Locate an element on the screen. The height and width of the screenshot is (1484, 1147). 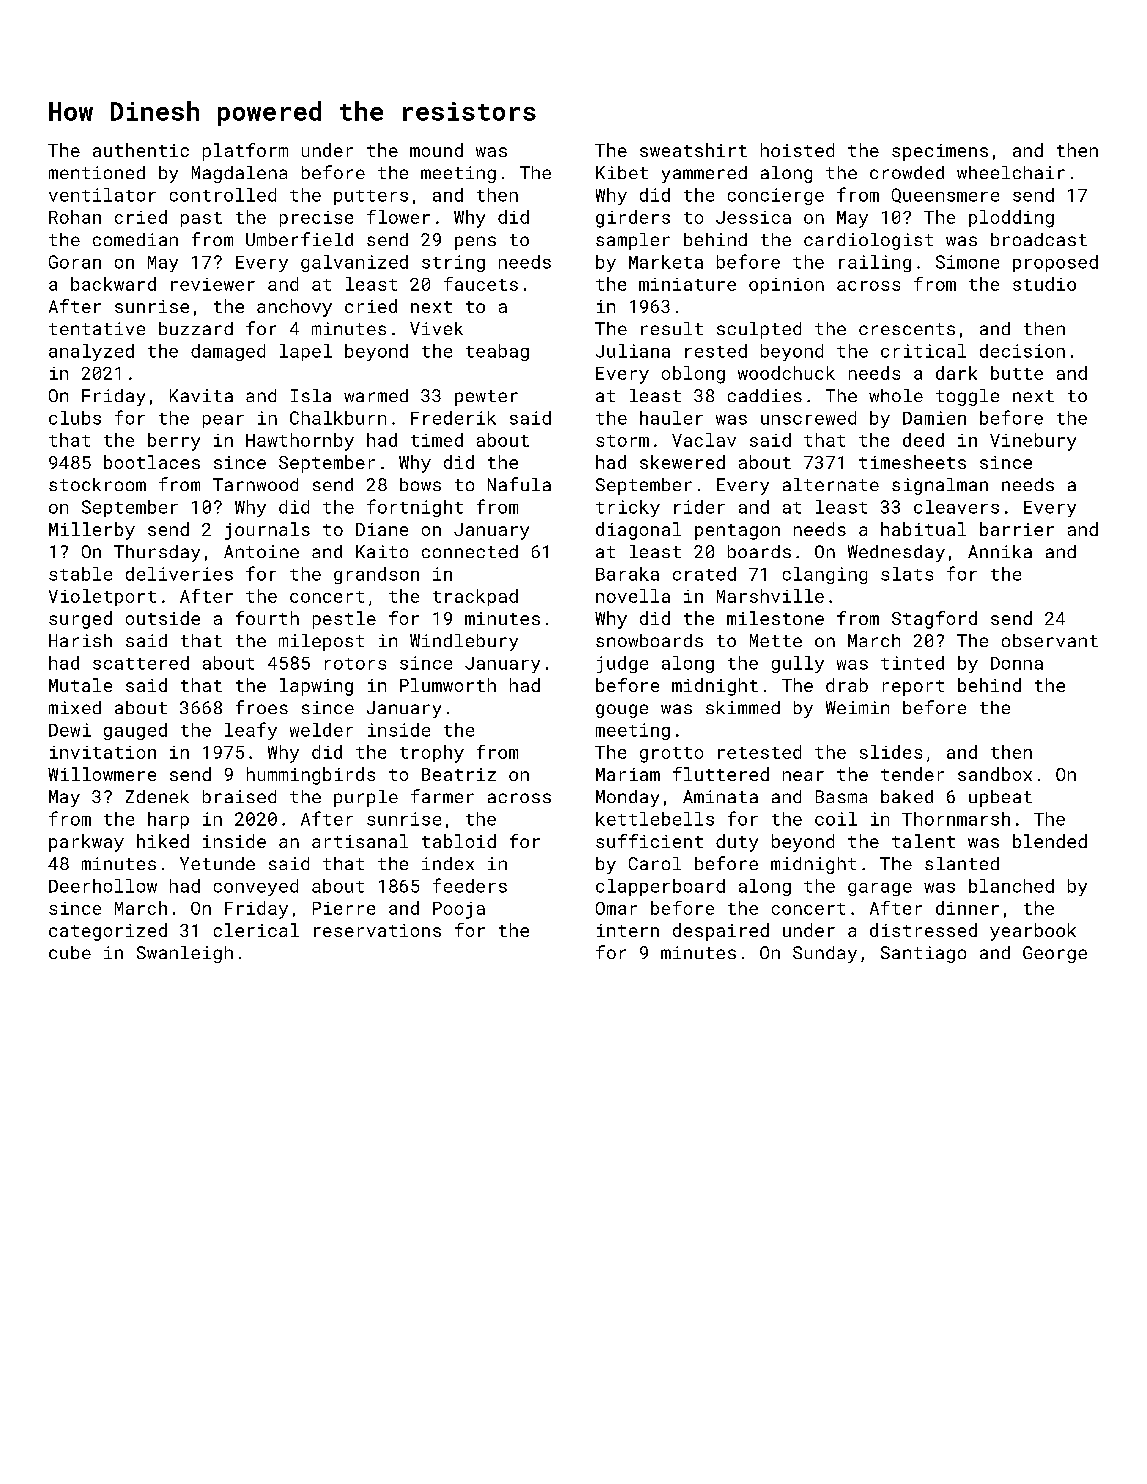
deliveries is located at coordinates (179, 574).
